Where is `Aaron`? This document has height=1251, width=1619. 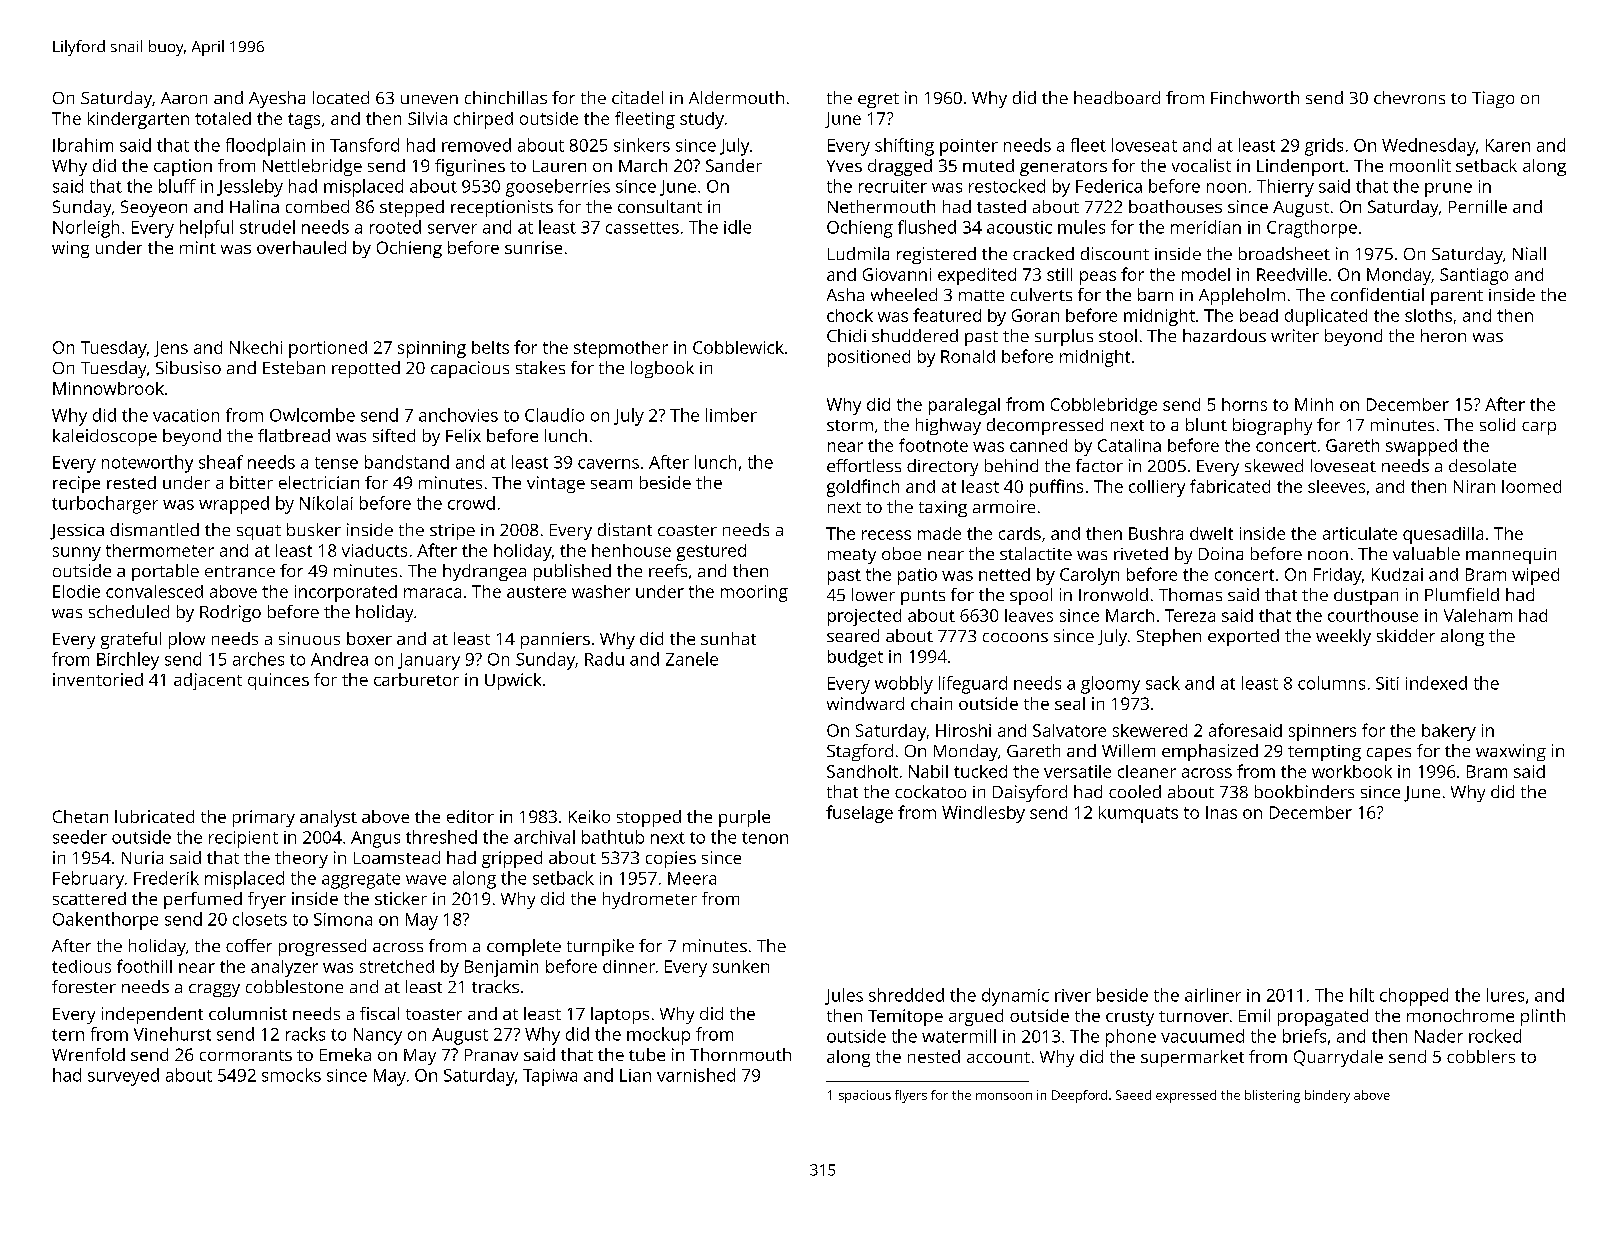
Aaron is located at coordinates (184, 98).
